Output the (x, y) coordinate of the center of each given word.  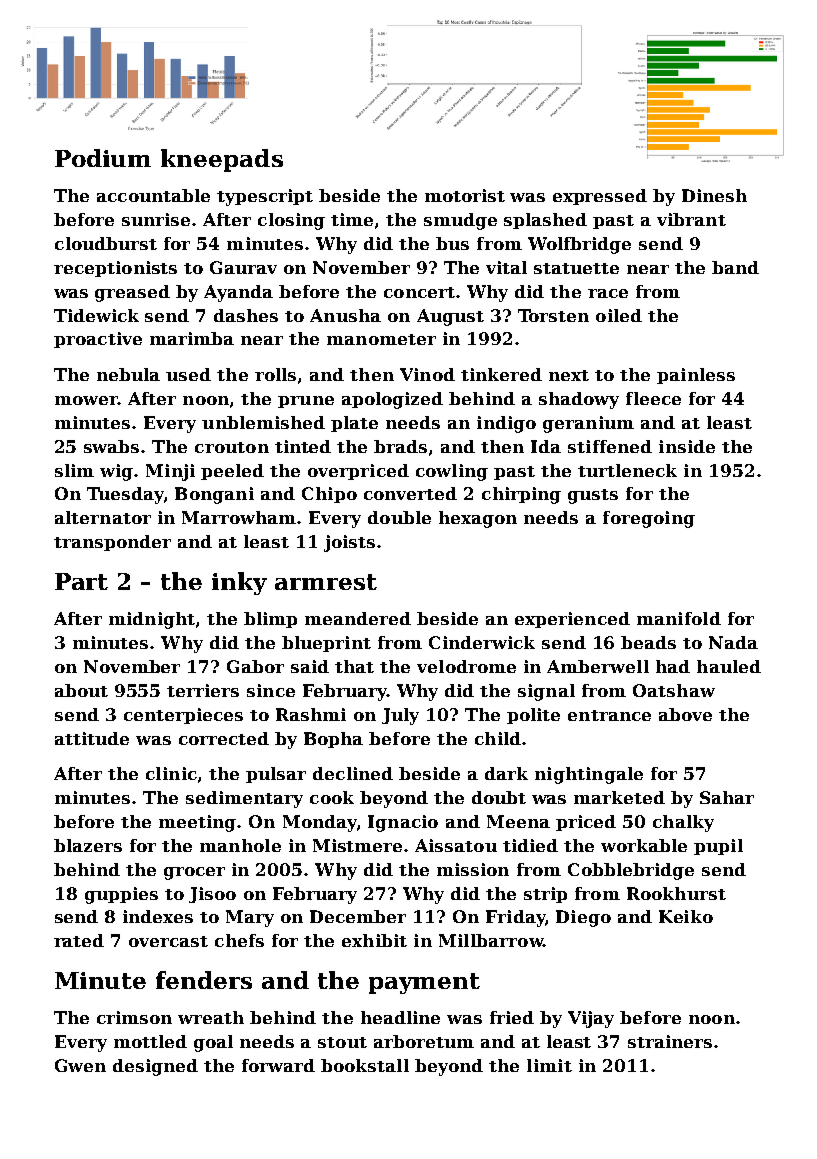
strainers (670, 1041)
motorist (465, 195)
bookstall (365, 1065)
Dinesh (714, 195)
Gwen (80, 1065)
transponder (112, 543)
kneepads (222, 160)
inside (687, 446)
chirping (521, 495)
